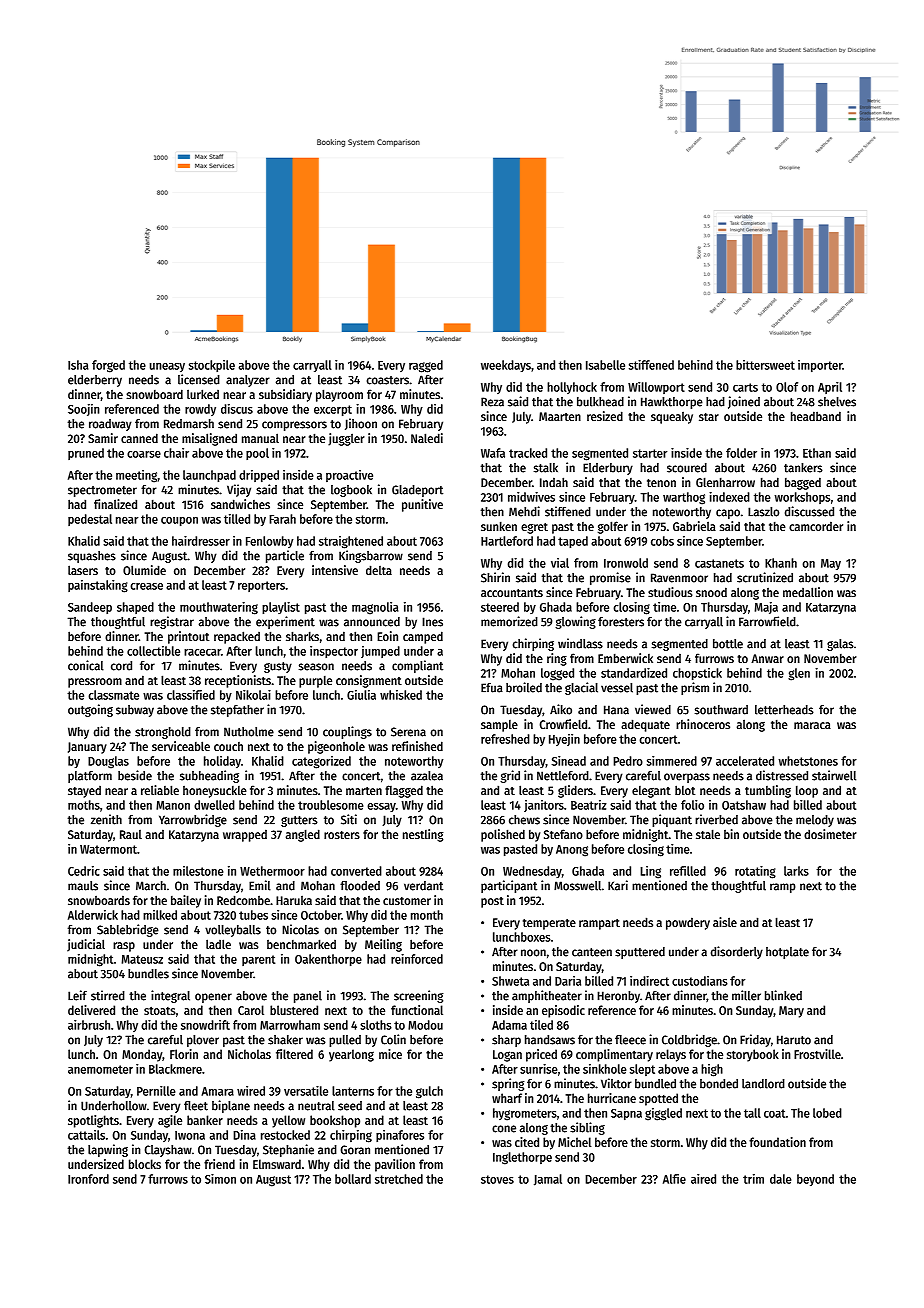  Describe the element at coordinates (86, 454) in the image. I see `pruned` at that location.
